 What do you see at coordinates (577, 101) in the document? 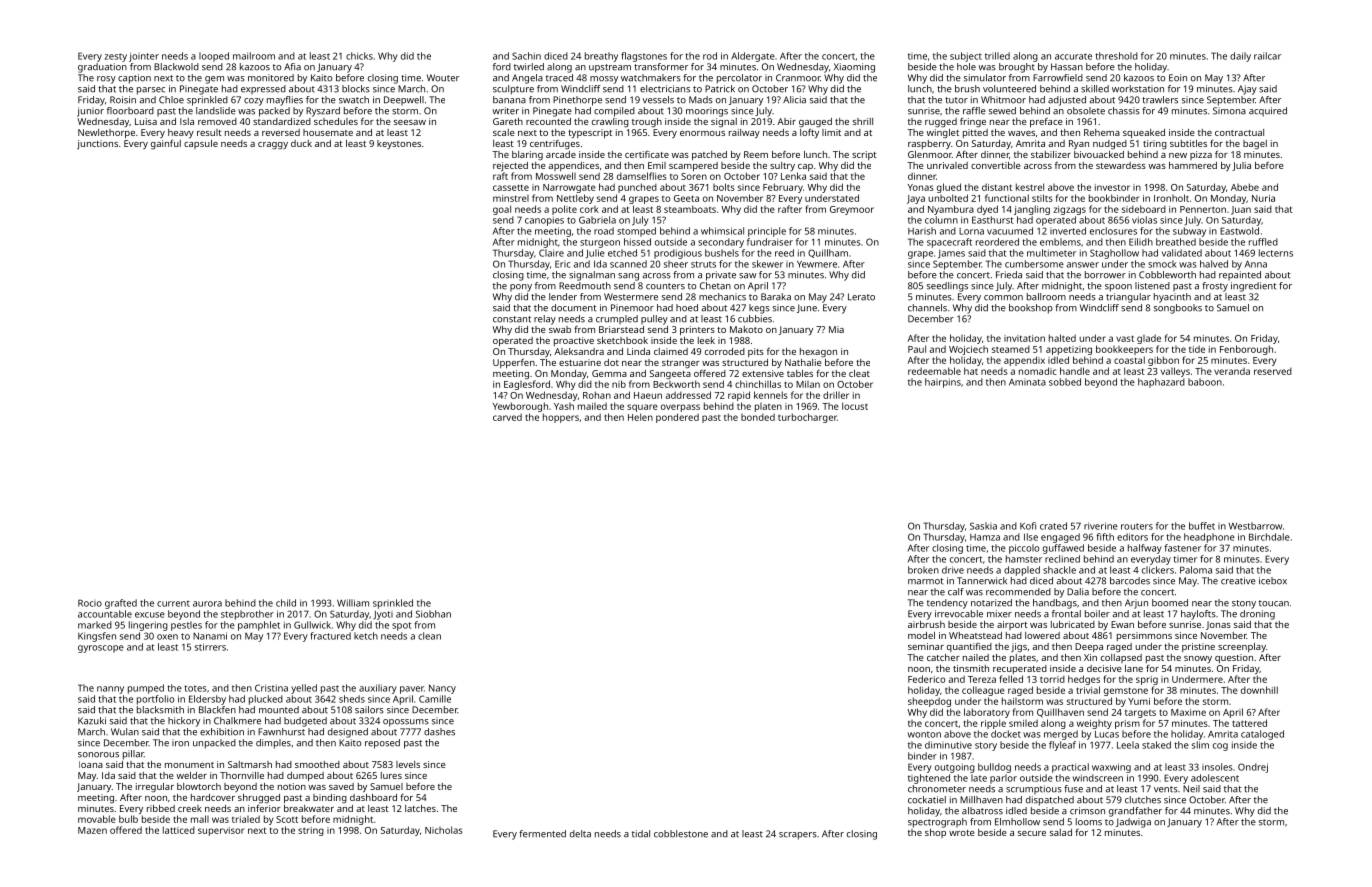
I see `Pinethorpe` at bounding box center [577, 101].
